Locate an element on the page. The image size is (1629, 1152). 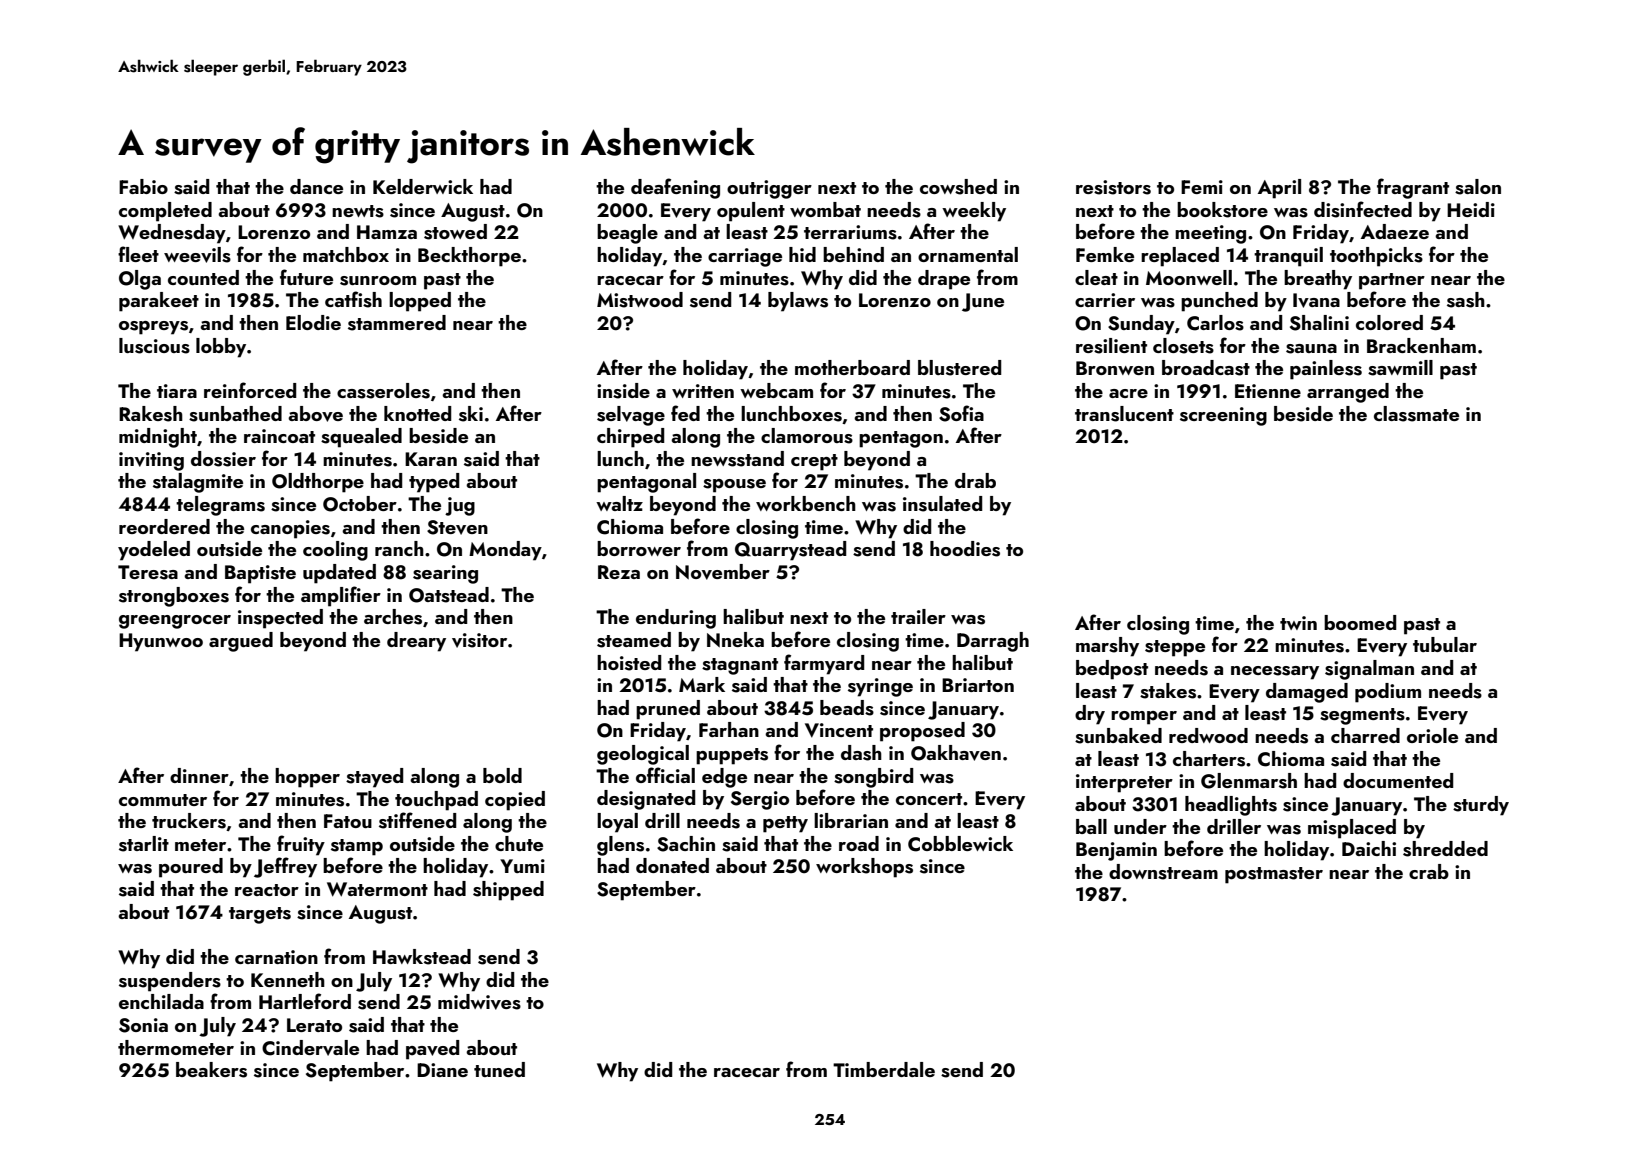
dance is located at coordinates (316, 186).
